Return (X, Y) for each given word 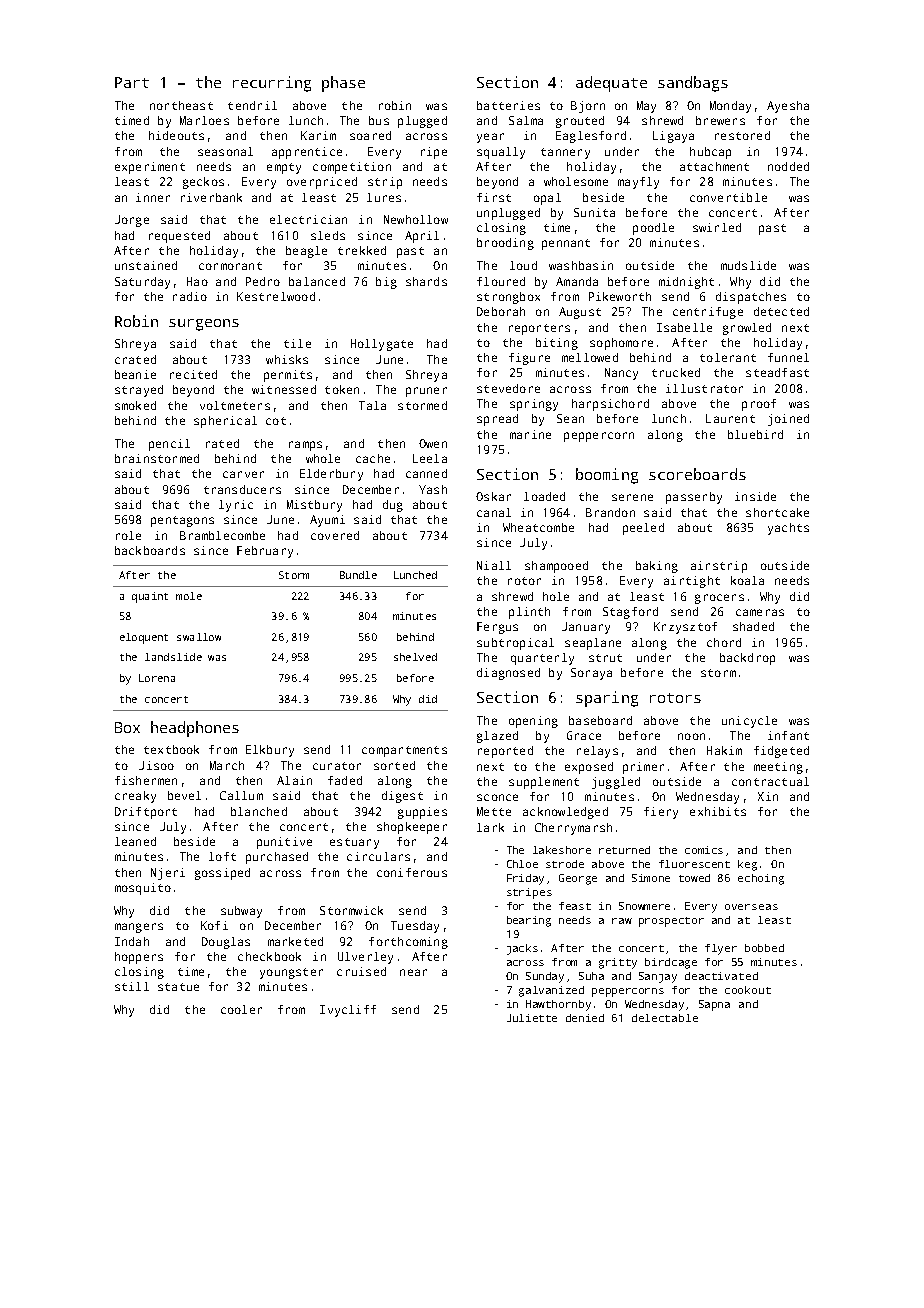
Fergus (497, 628)
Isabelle (684, 327)
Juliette (532, 1018)
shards (426, 281)
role (128, 535)
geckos (203, 183)
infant (788, 735)
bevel (184, 795)
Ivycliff (348, 1011)
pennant (566, 244)
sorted (394, 765)
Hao (197, 281)
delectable (665, 1018)
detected (781, 311)
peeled (643, 529)
